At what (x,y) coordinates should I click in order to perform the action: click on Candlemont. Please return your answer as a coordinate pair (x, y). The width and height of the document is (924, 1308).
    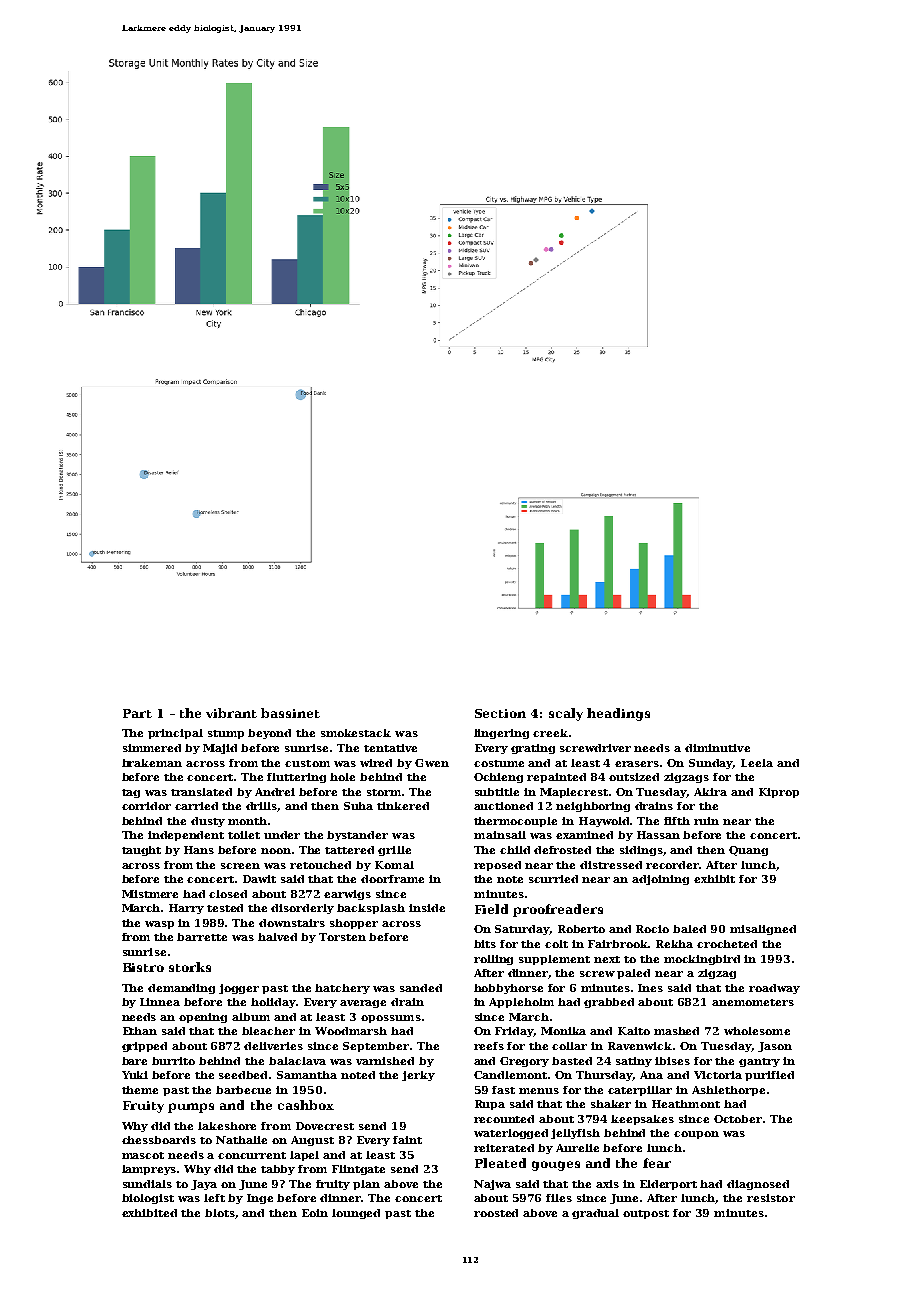
    Looking at the image, I should click on (510, 1075).
